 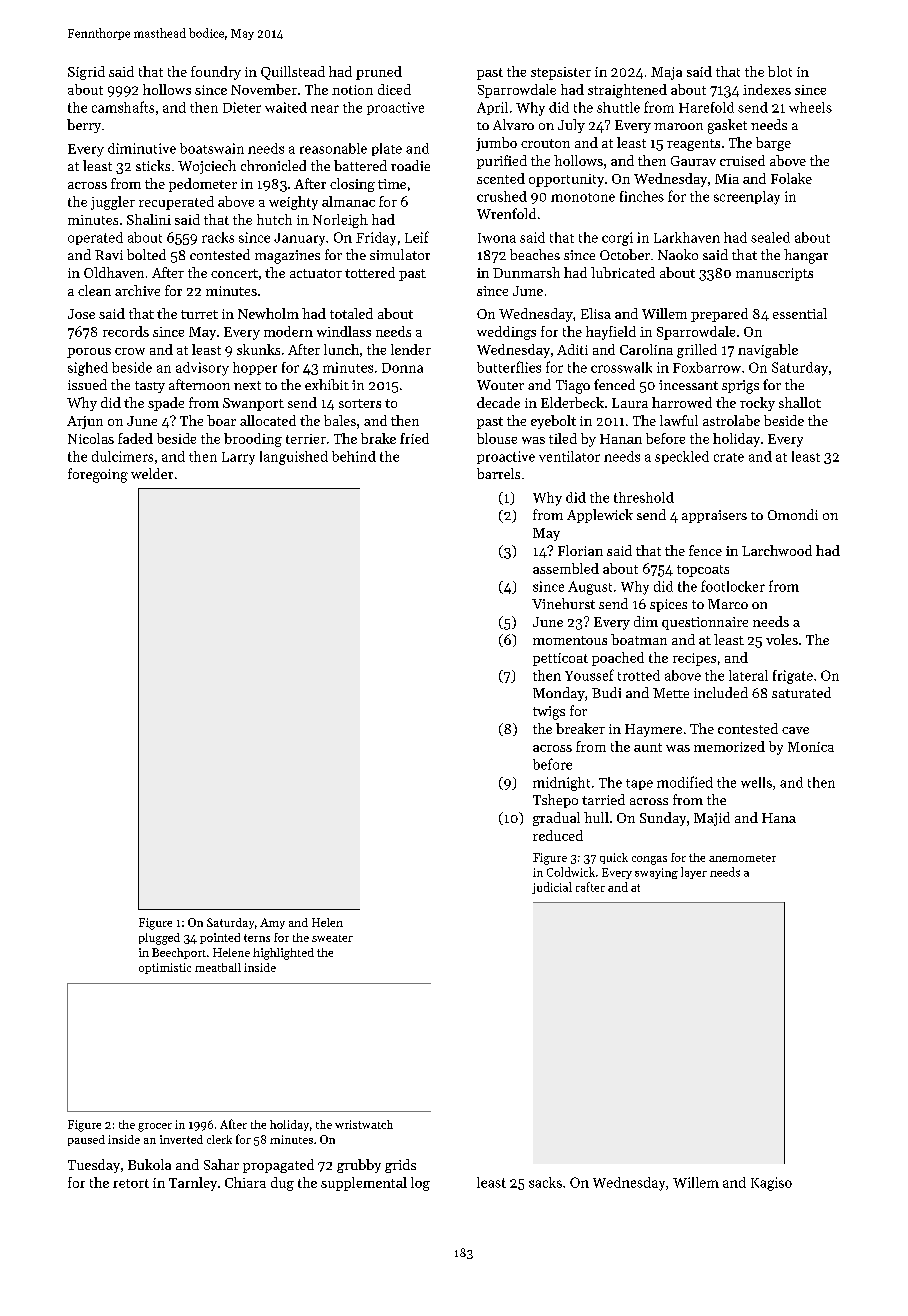 I want to click on stepsister, so click(x=561, y=73).
